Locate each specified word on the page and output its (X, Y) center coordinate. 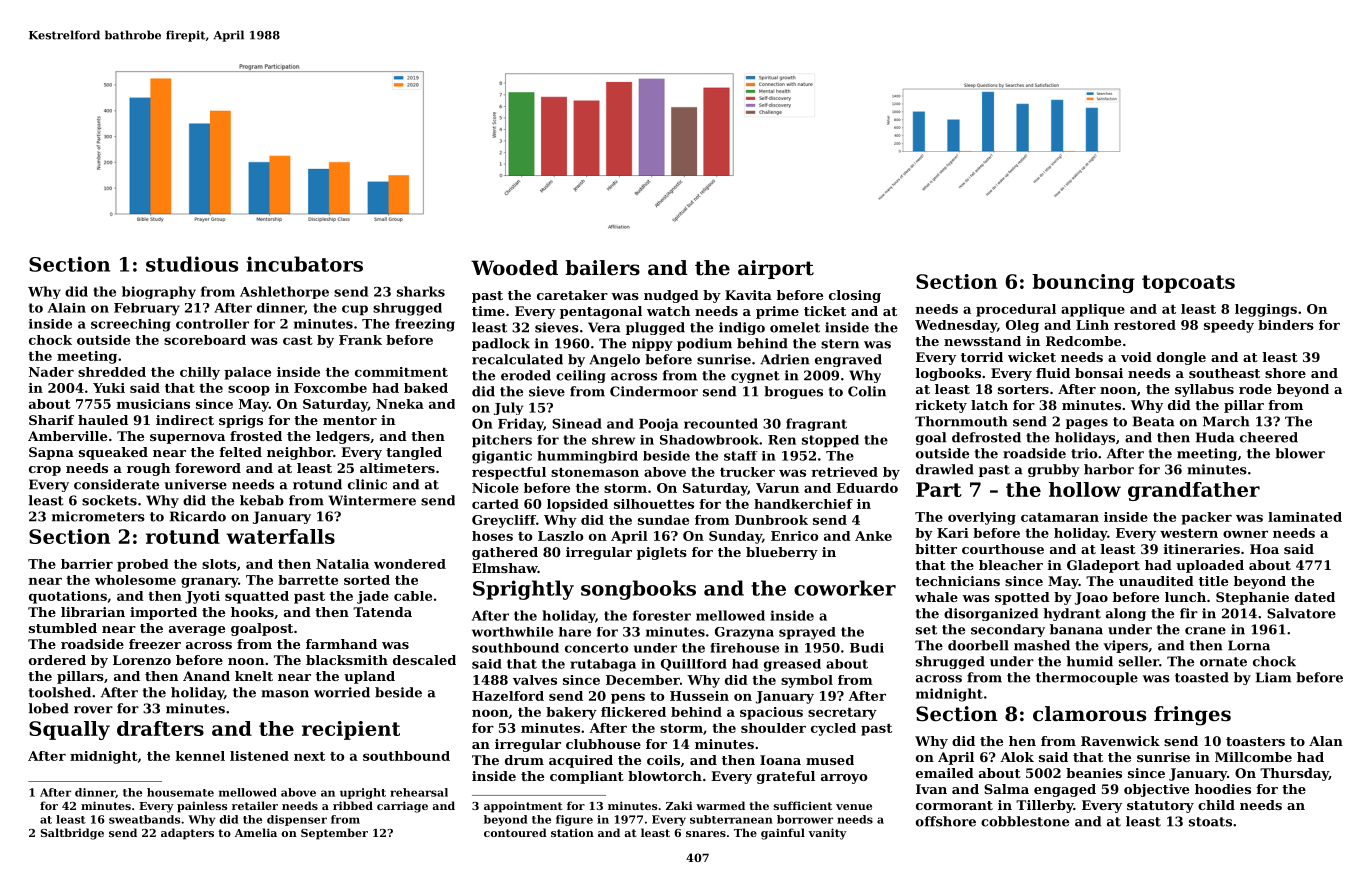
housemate (180, 792)
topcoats (1188, 284)
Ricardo (198, 516)
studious (192, 264)
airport (776, 269)
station (572, 833)
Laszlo (560, 536)
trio (1084, 453)
